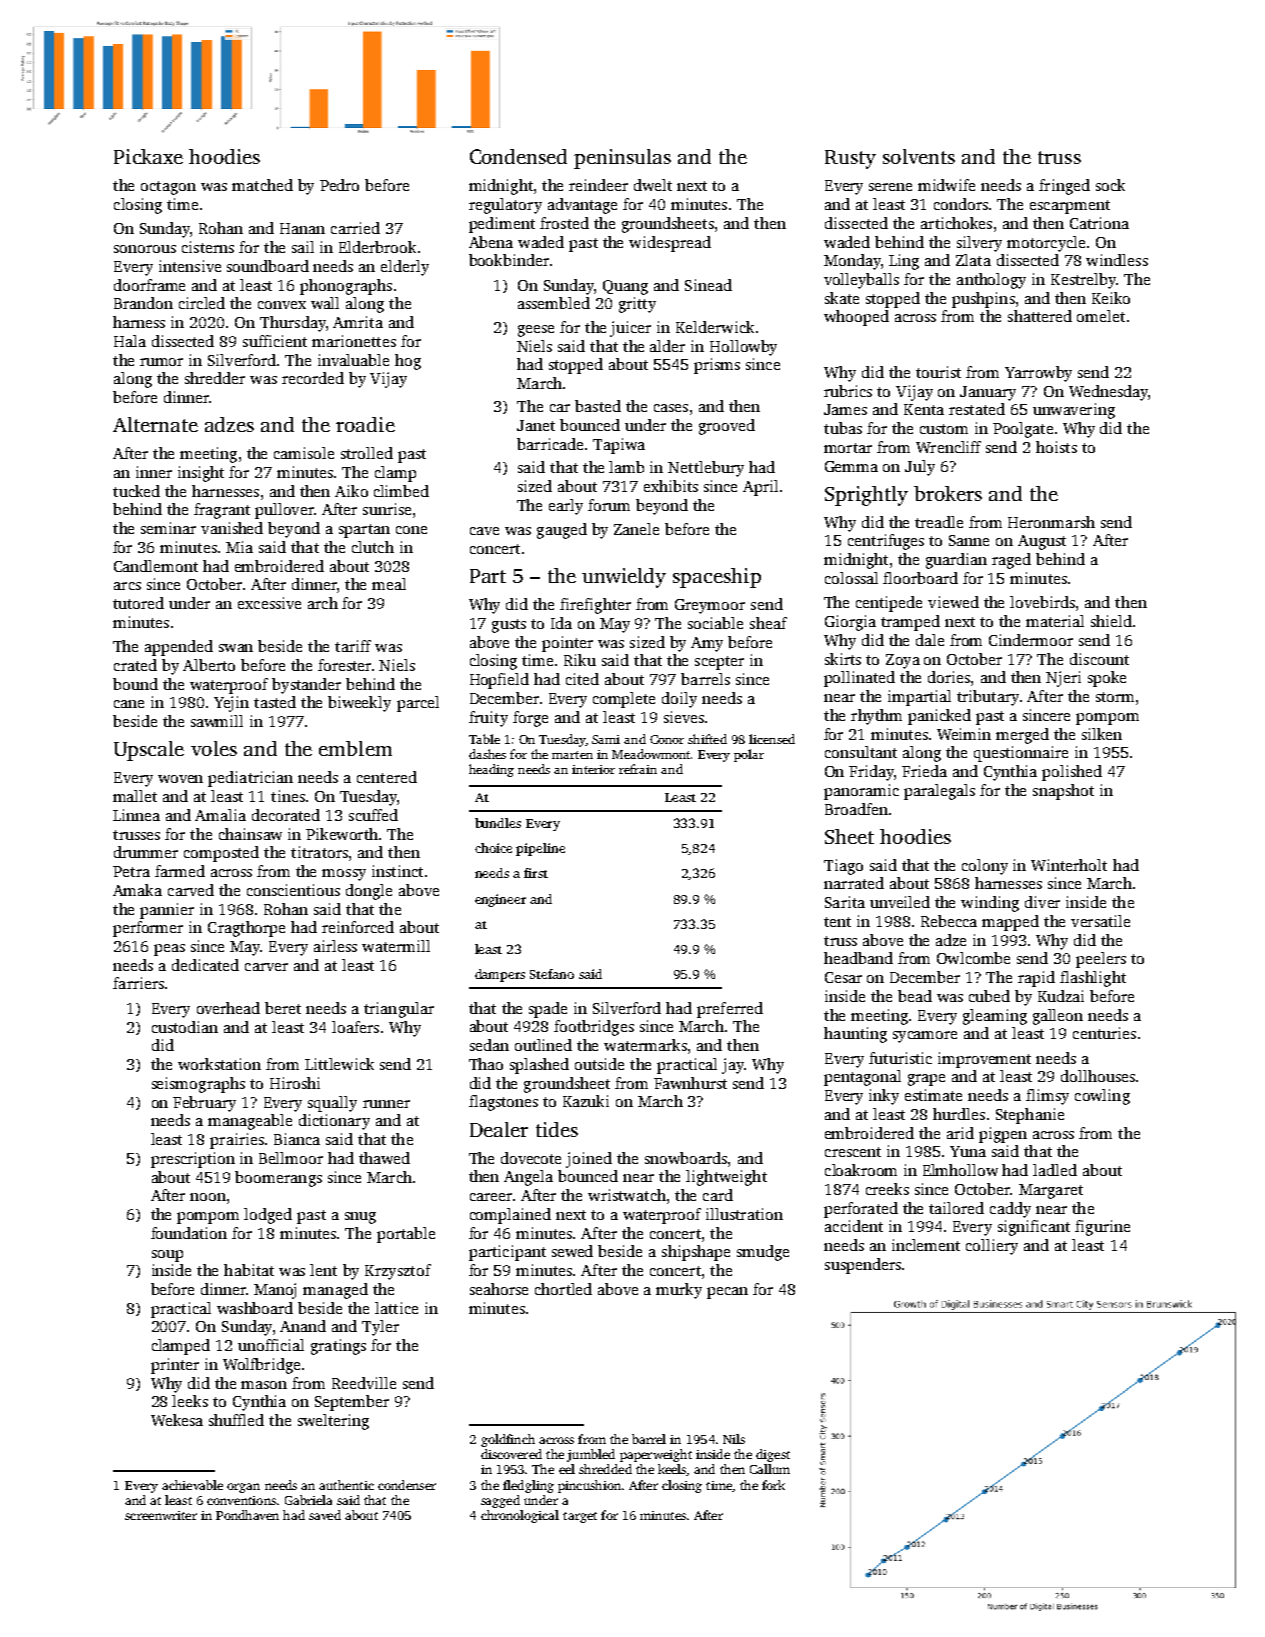 Image resolution: width=1265 pixels, height=1637 pixels. I want to click on joined, so click(589, 1160).
